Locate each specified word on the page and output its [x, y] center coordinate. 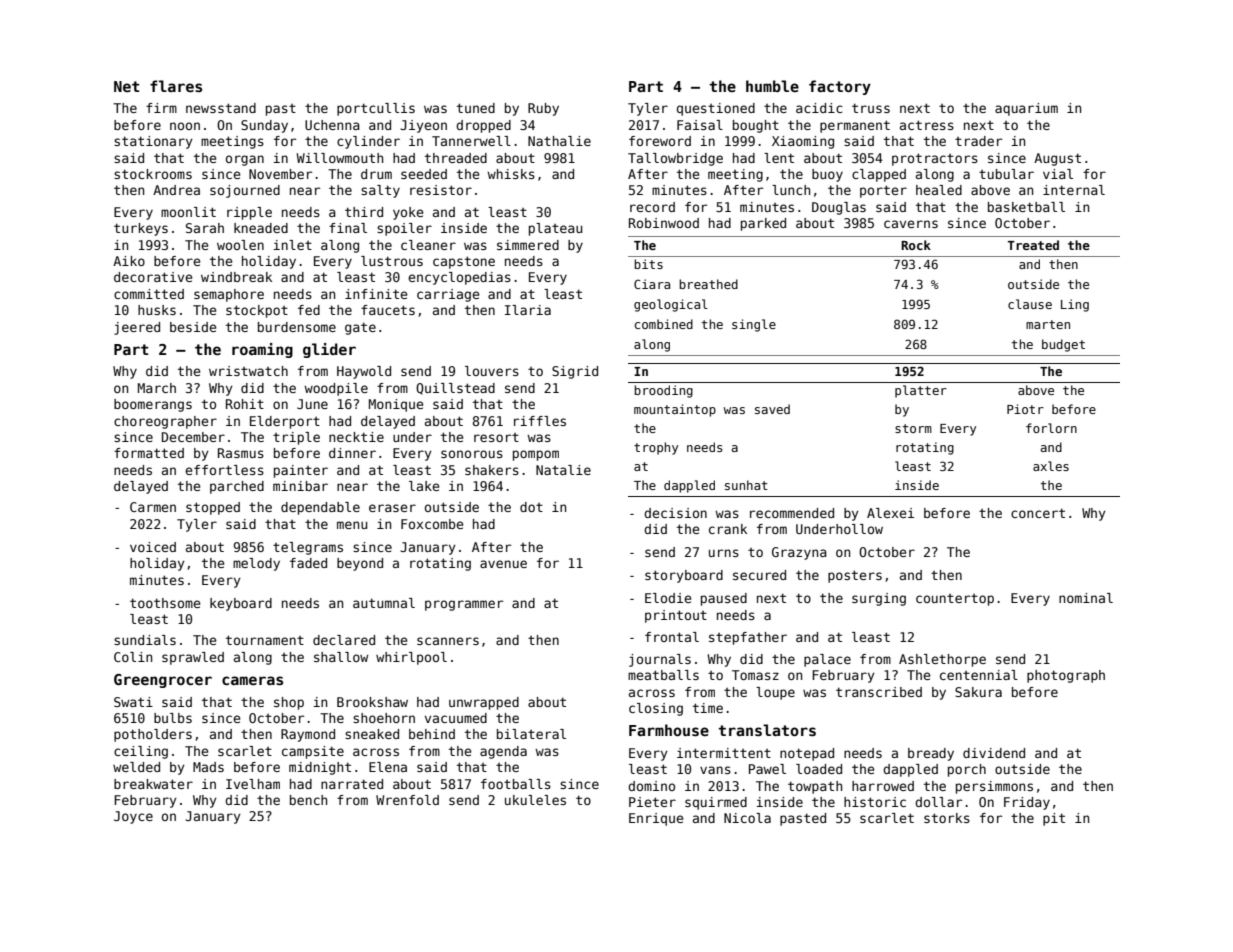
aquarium [1026, 109]
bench [308, 800]
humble [772, 86]
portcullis [376, 109]
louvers [492, 371]
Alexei [890, 513]
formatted [149, 453]
